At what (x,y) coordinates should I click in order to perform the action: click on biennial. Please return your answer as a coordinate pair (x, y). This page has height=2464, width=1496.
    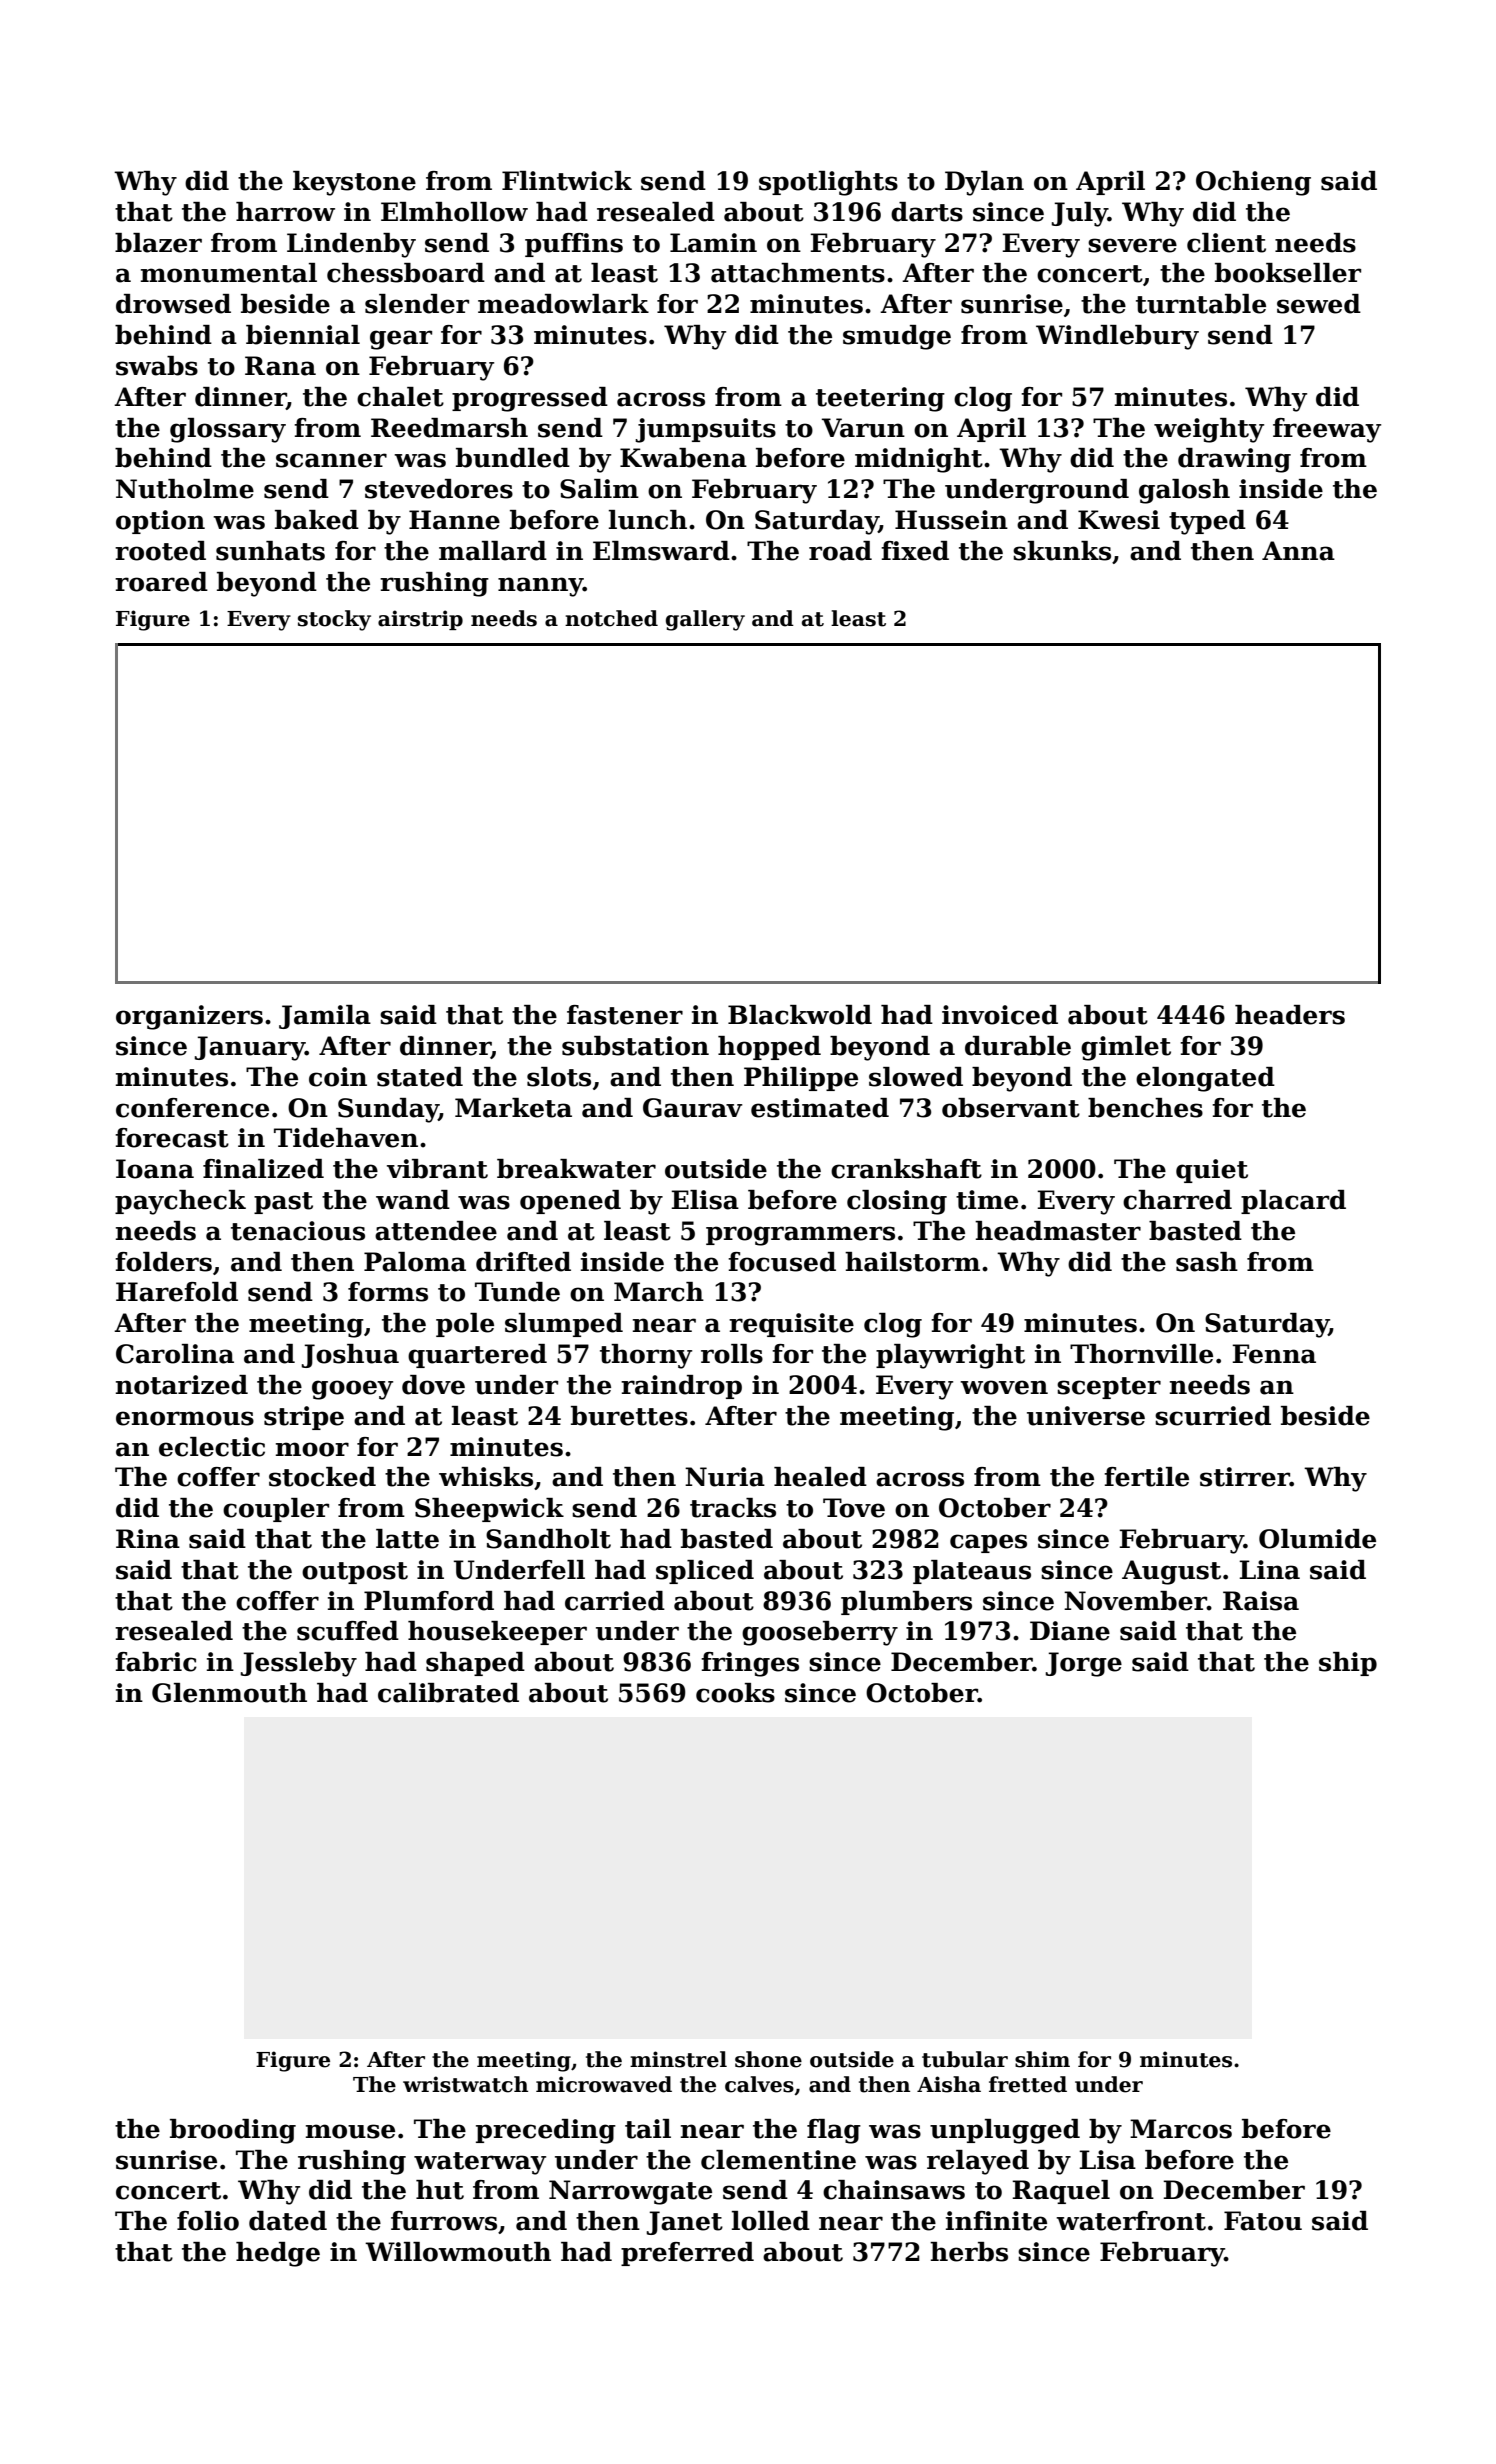
    Looking at the image, I should click on (303, 335).
